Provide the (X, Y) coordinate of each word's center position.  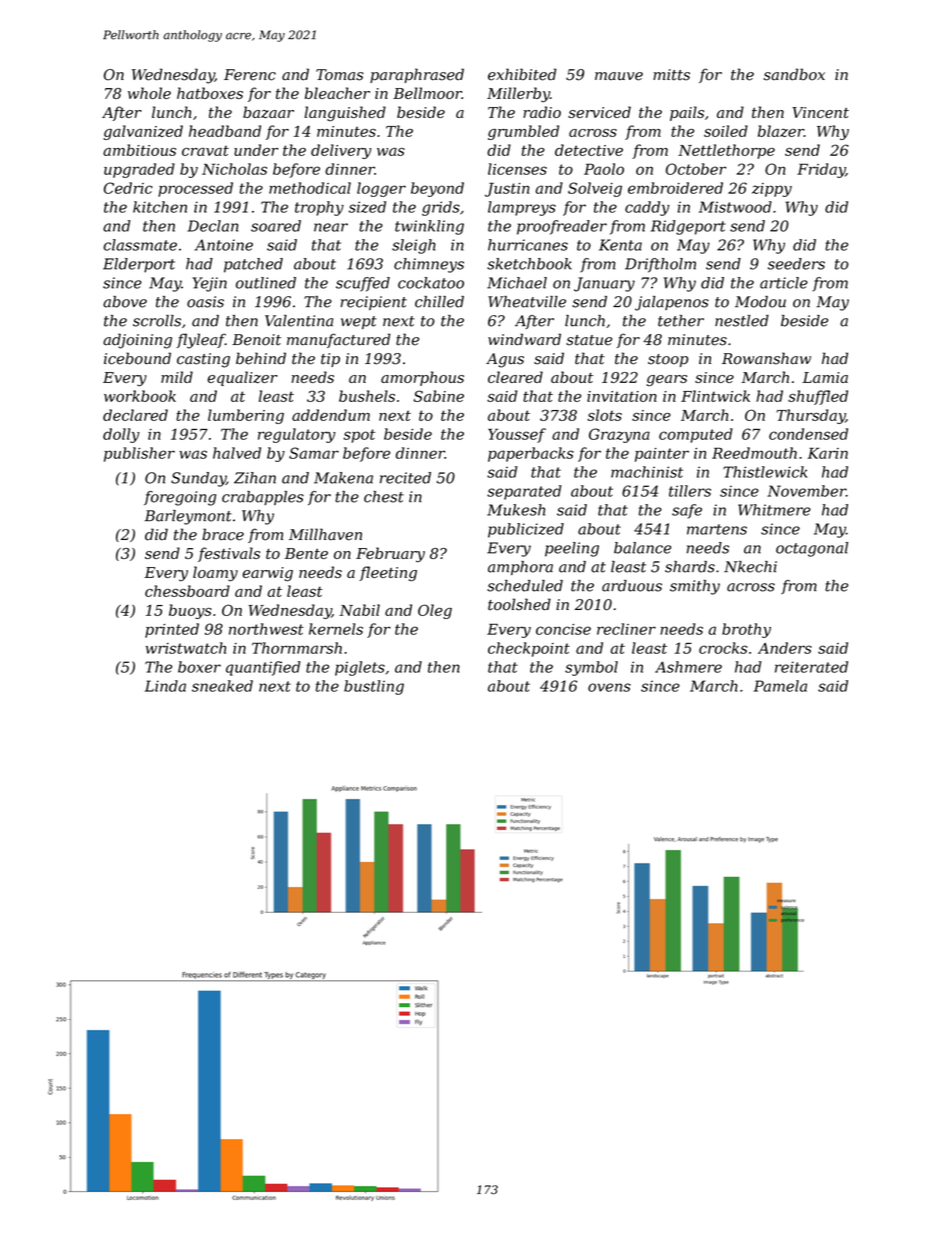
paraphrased (417, 75)
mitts (671, 75)
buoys (190, 611)
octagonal (812, 549)
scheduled (525, 586)
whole (149, 93)
